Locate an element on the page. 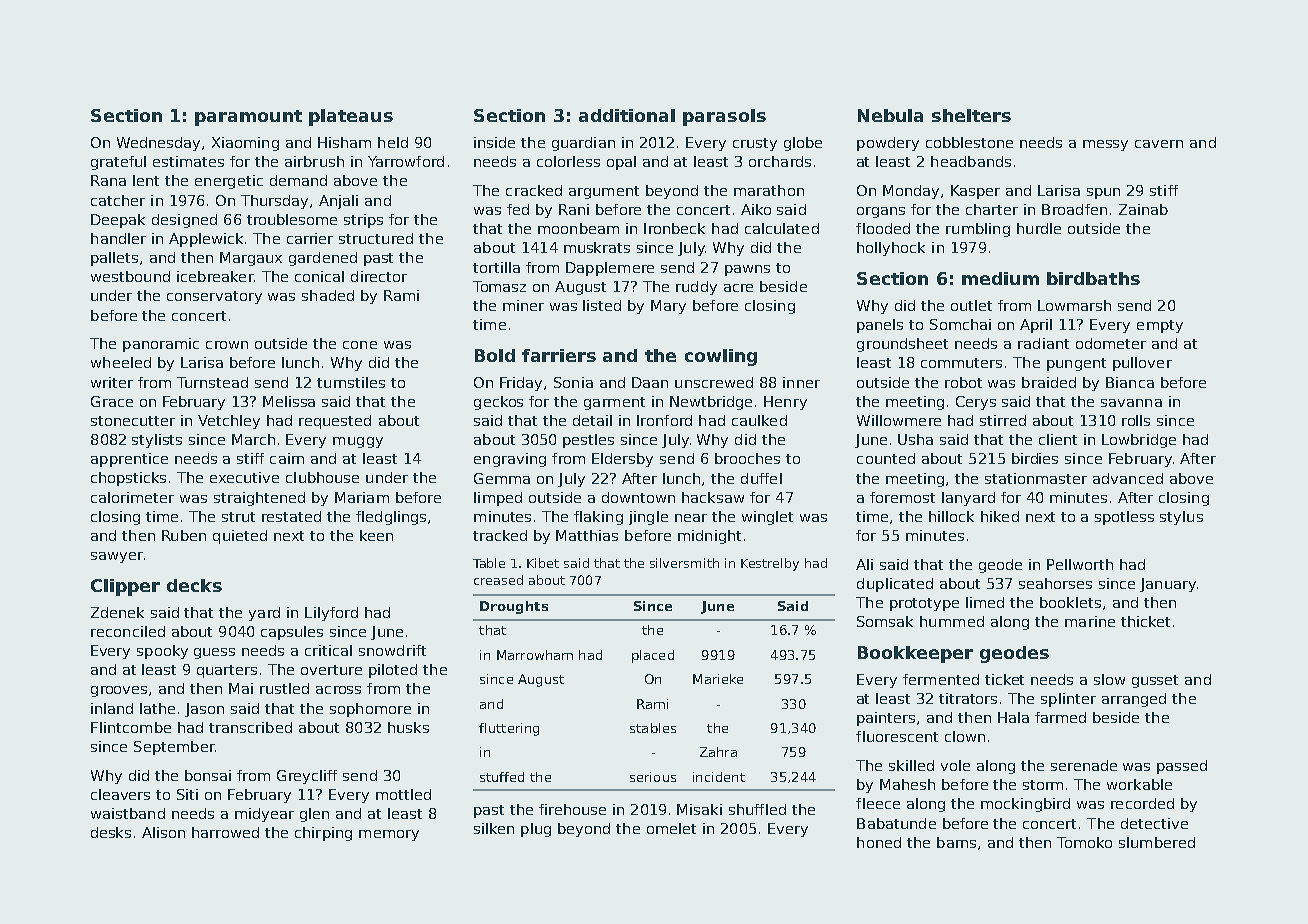 The width and height of the page is (1308, 924). clubhouse is located at coordinates (322, 477).
